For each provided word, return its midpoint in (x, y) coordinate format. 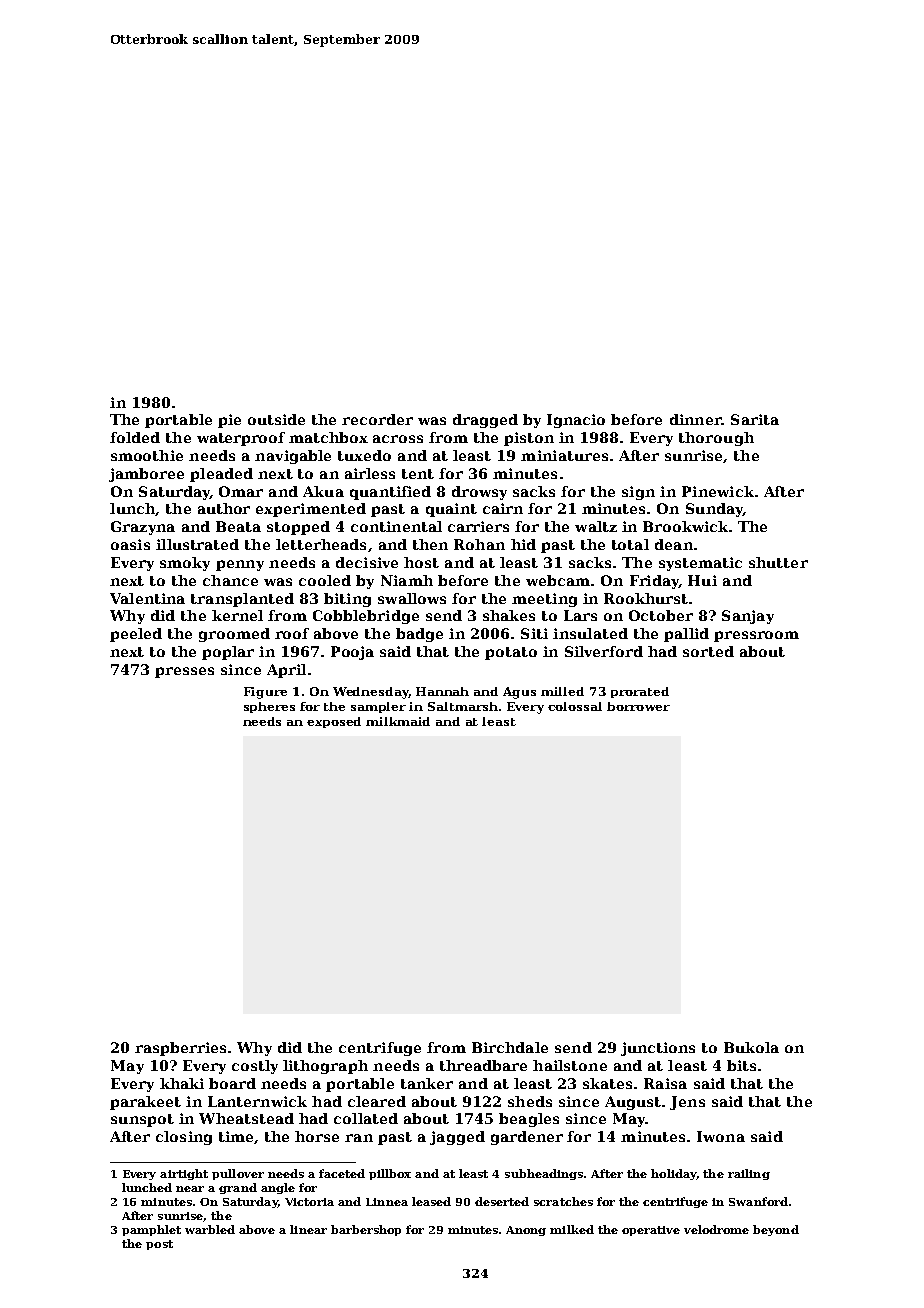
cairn (503, 508)
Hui (702, 580)
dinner (696, 419)
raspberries (180, 1049)
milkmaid (398, 721)
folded (135, 437)
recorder (377, 419)
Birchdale (510, 1047)
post (159, 1245)
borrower (638, 706)
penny (240, 565)
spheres (269, 707)
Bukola (751, 1047)
